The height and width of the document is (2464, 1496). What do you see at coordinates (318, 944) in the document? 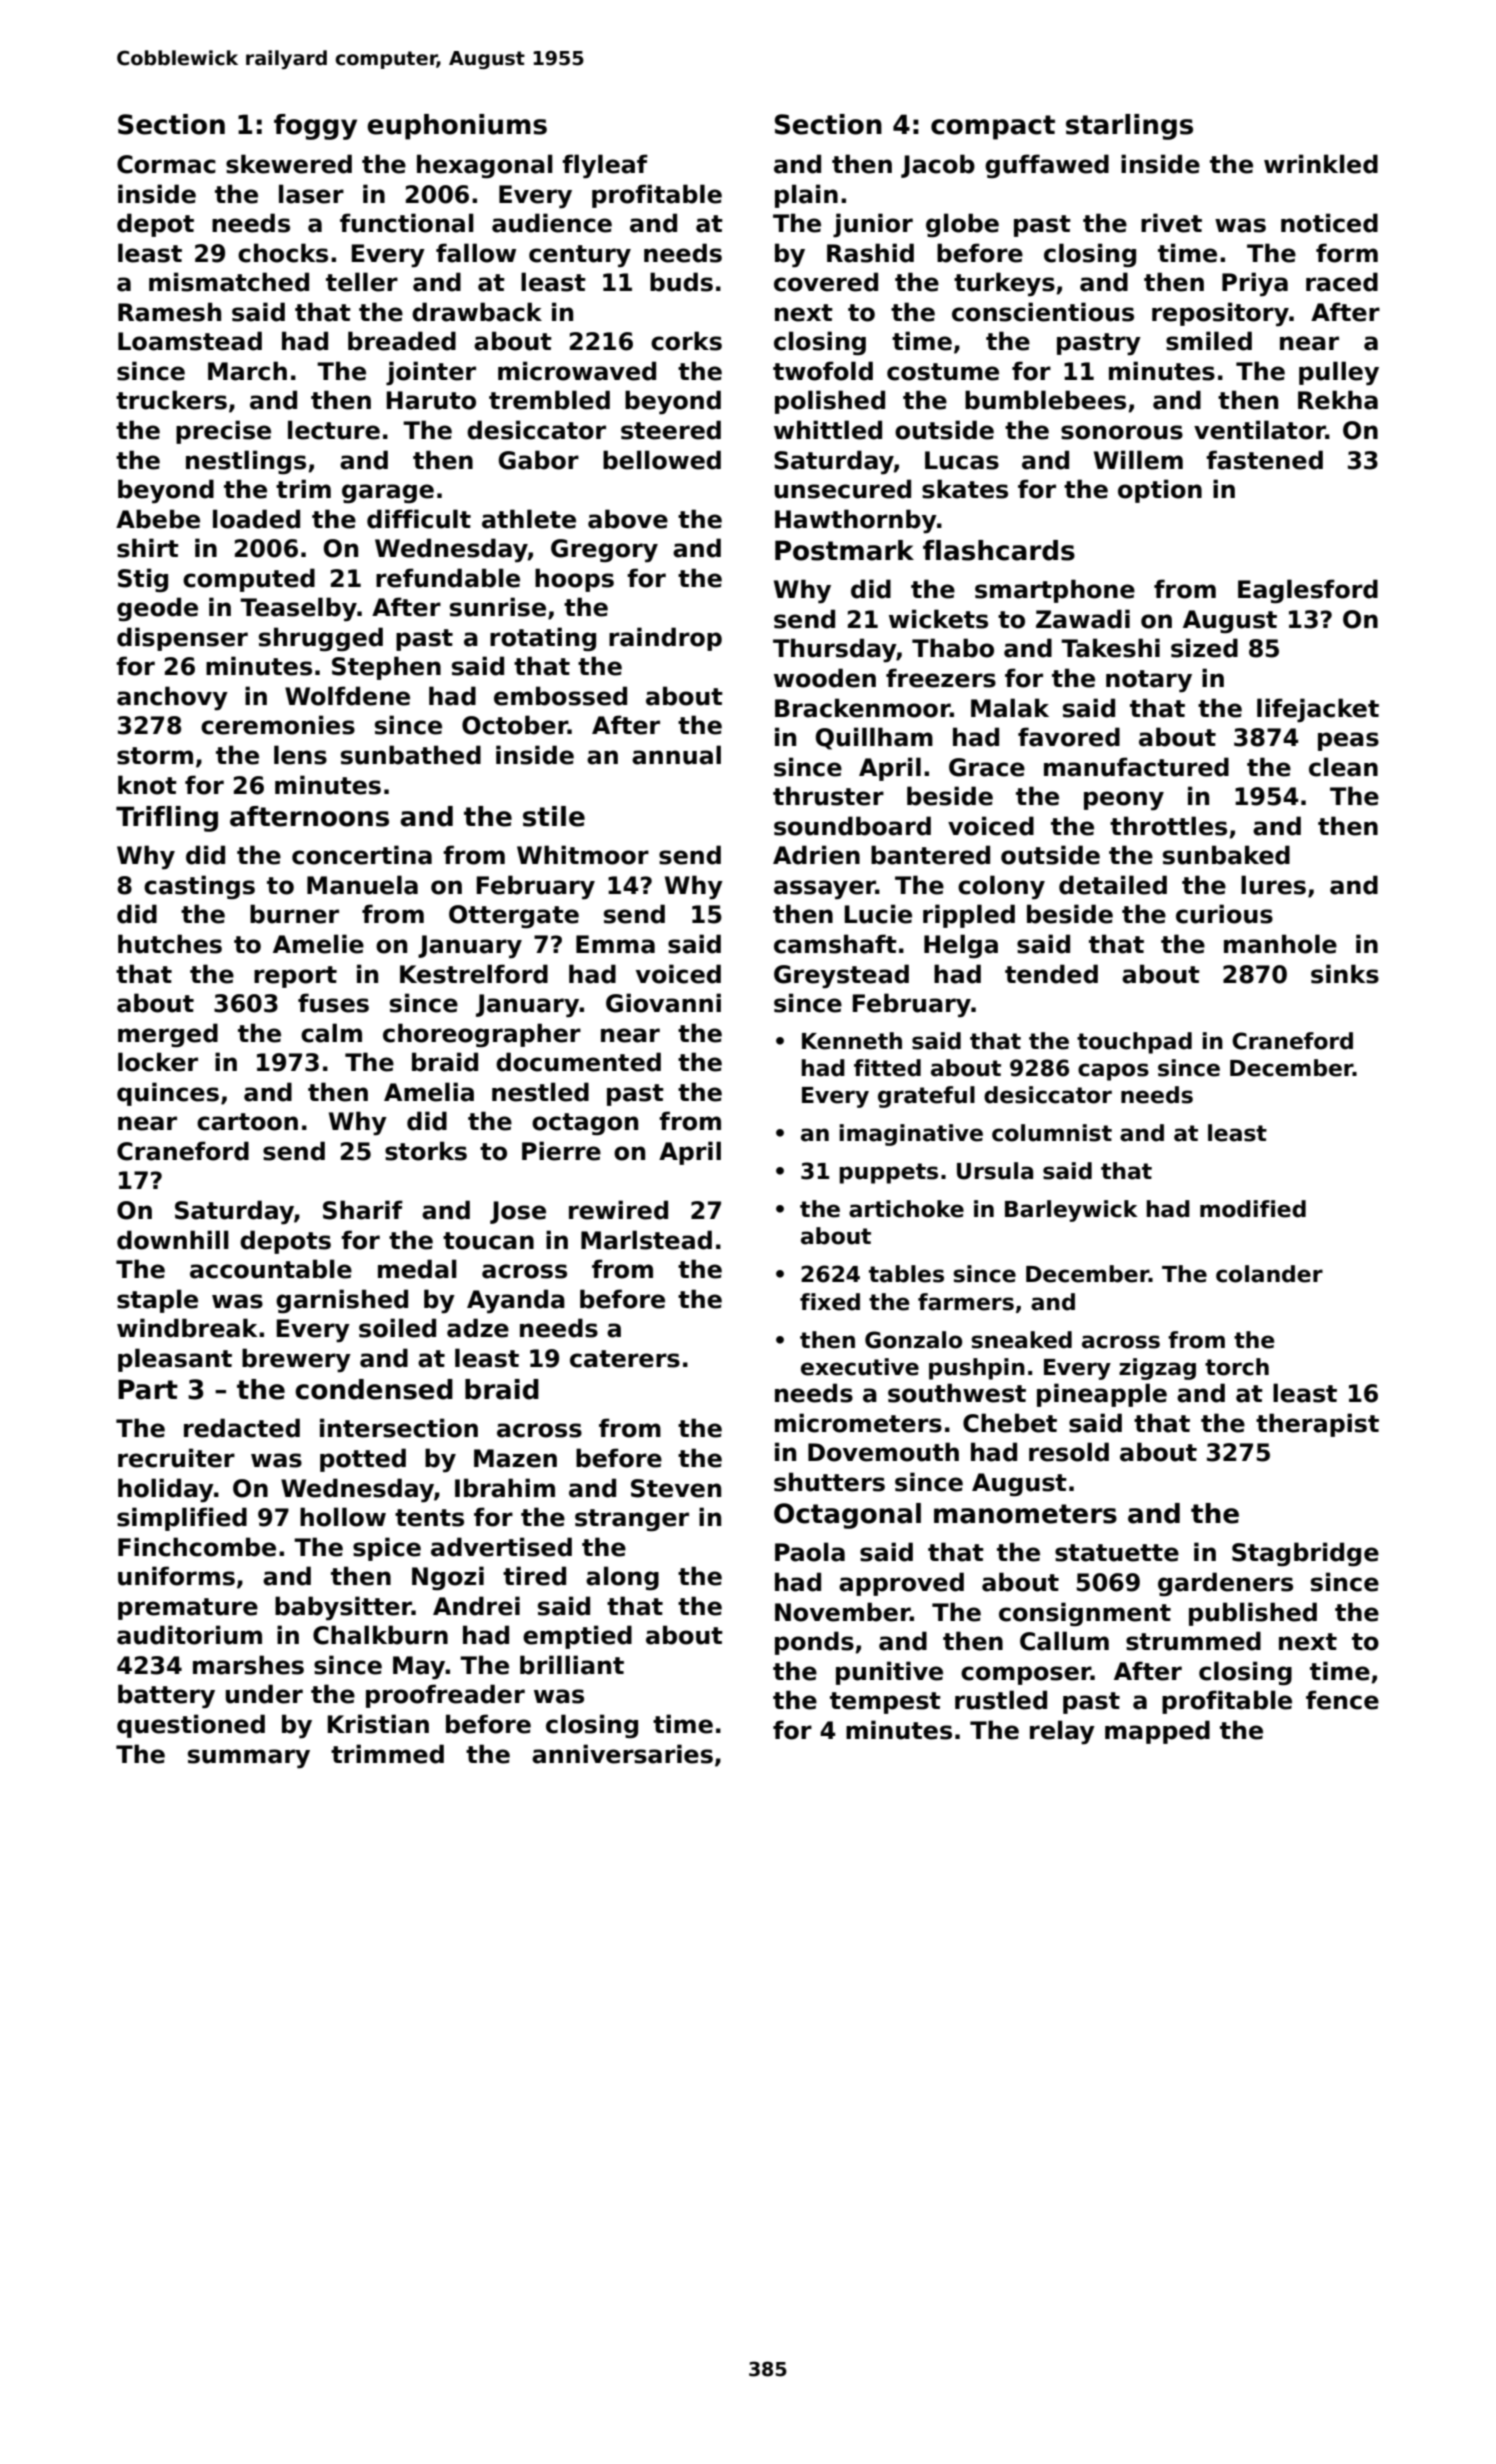
I see `Amelie` at bounding box center [318, 944].
